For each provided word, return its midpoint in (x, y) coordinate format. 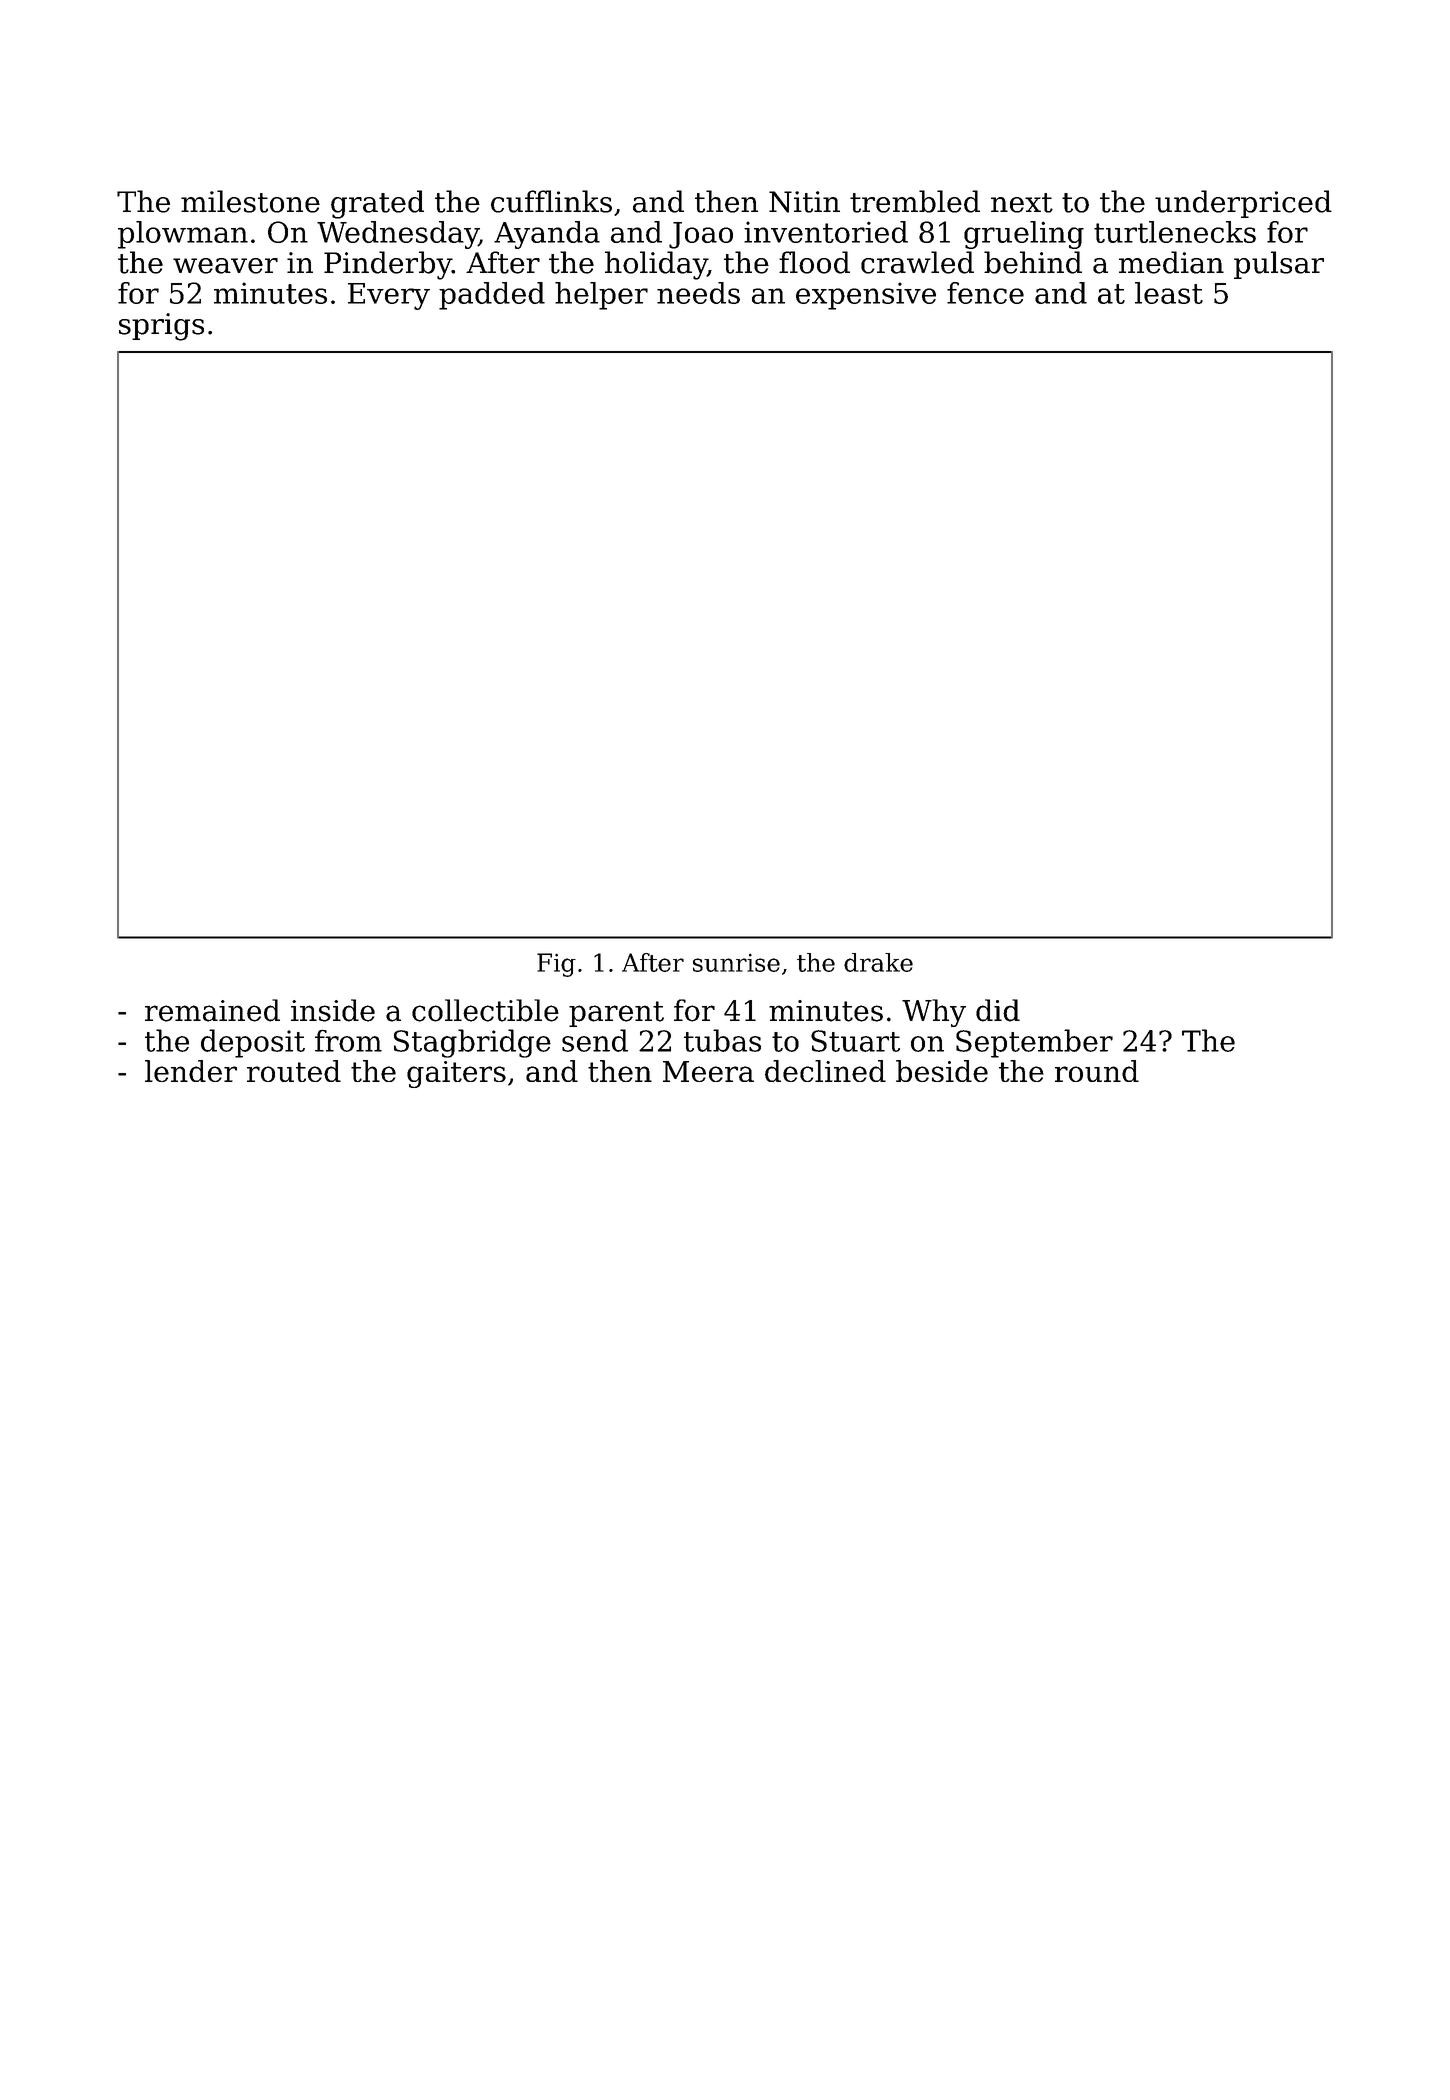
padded (492, 296)
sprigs (161, 327)
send (595, 1040)
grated (377, 204)
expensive (866, 296)
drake (878, 962)
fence (985, 293)
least (1169, 293)
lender (191, 1071)
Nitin (804, 202)
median (1171, 262)
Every (389, 296)
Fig (556, 965)
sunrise (736, 963)
